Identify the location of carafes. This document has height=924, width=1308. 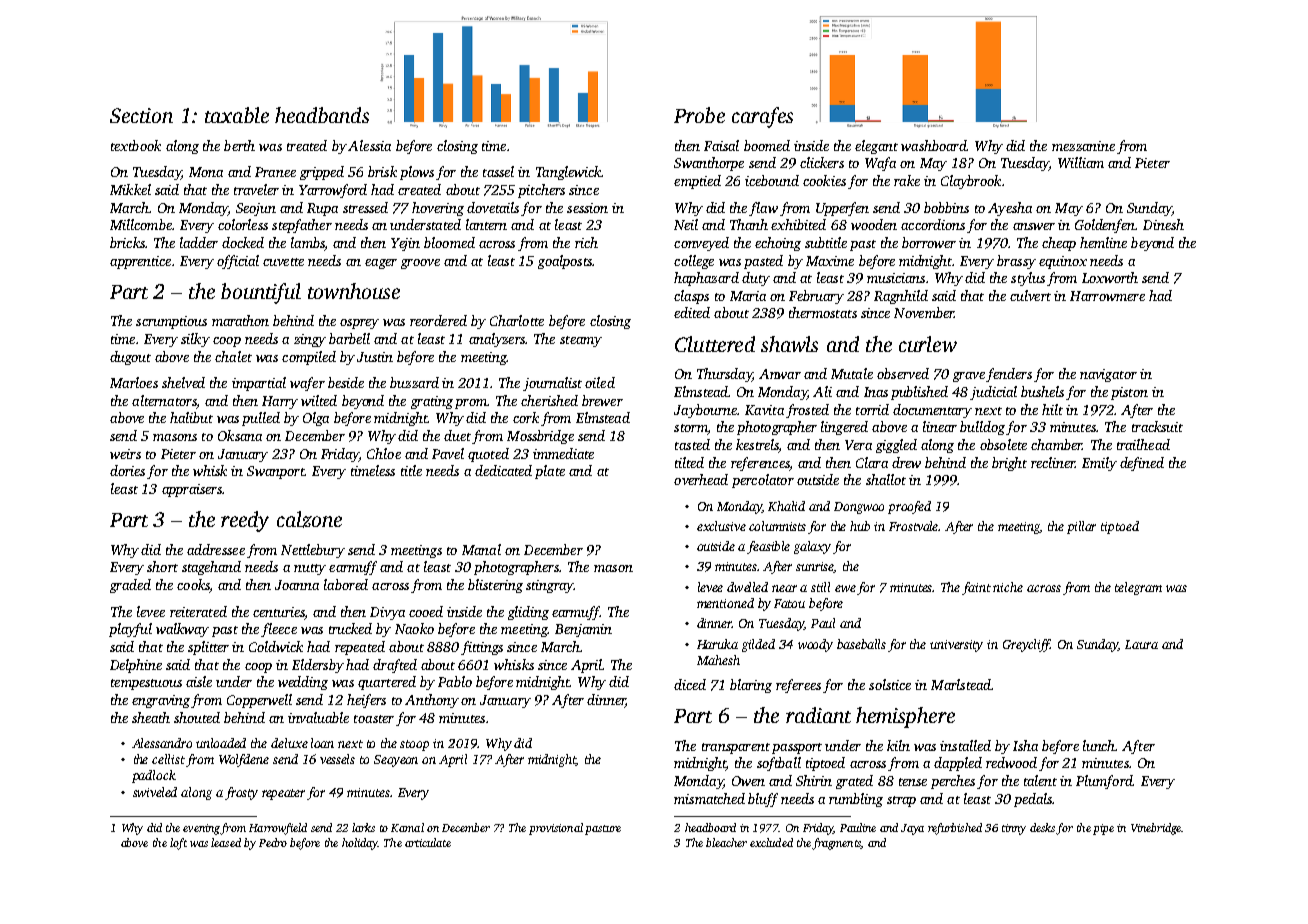
(762, 117).
